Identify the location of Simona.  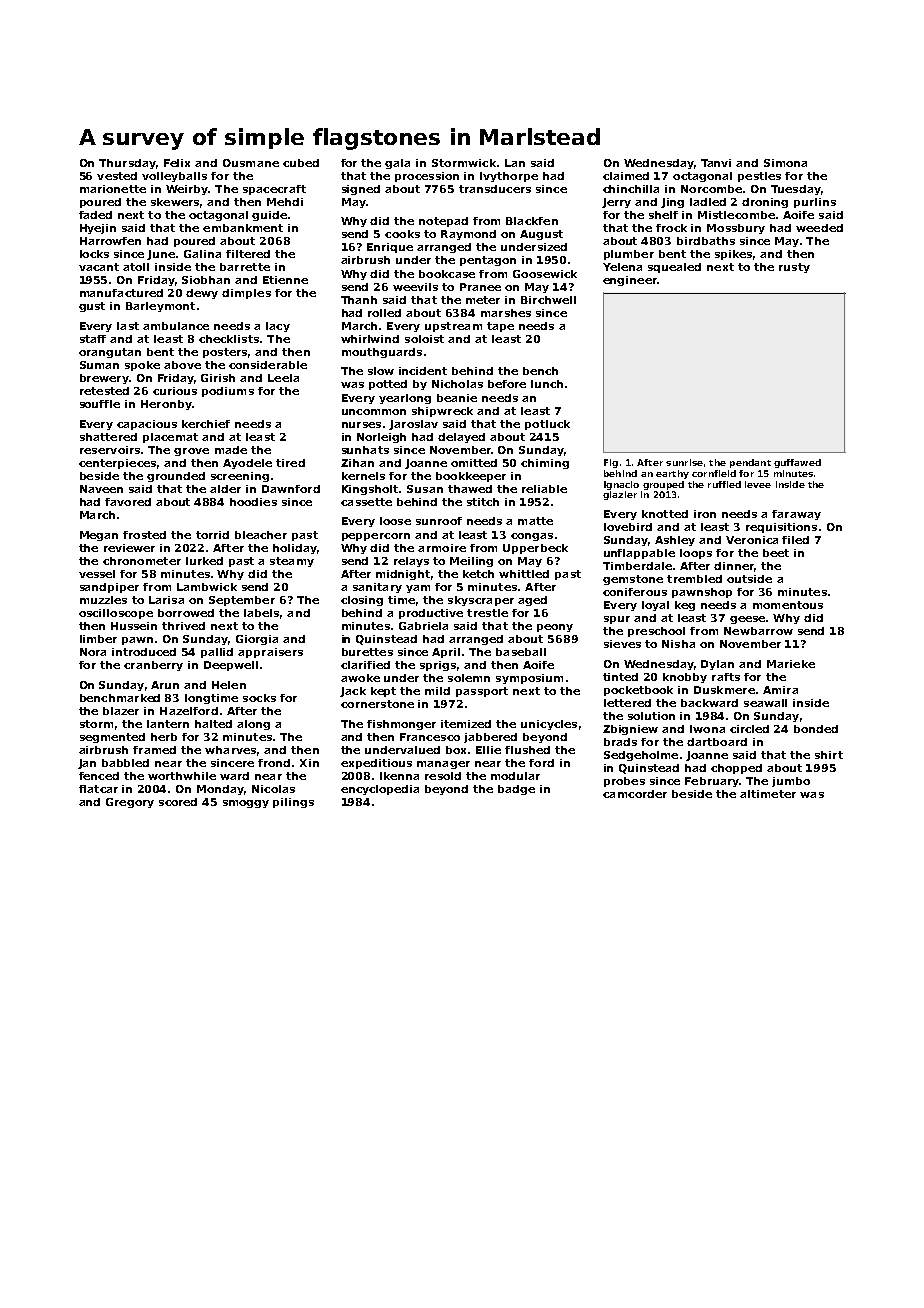
(785, 163).
